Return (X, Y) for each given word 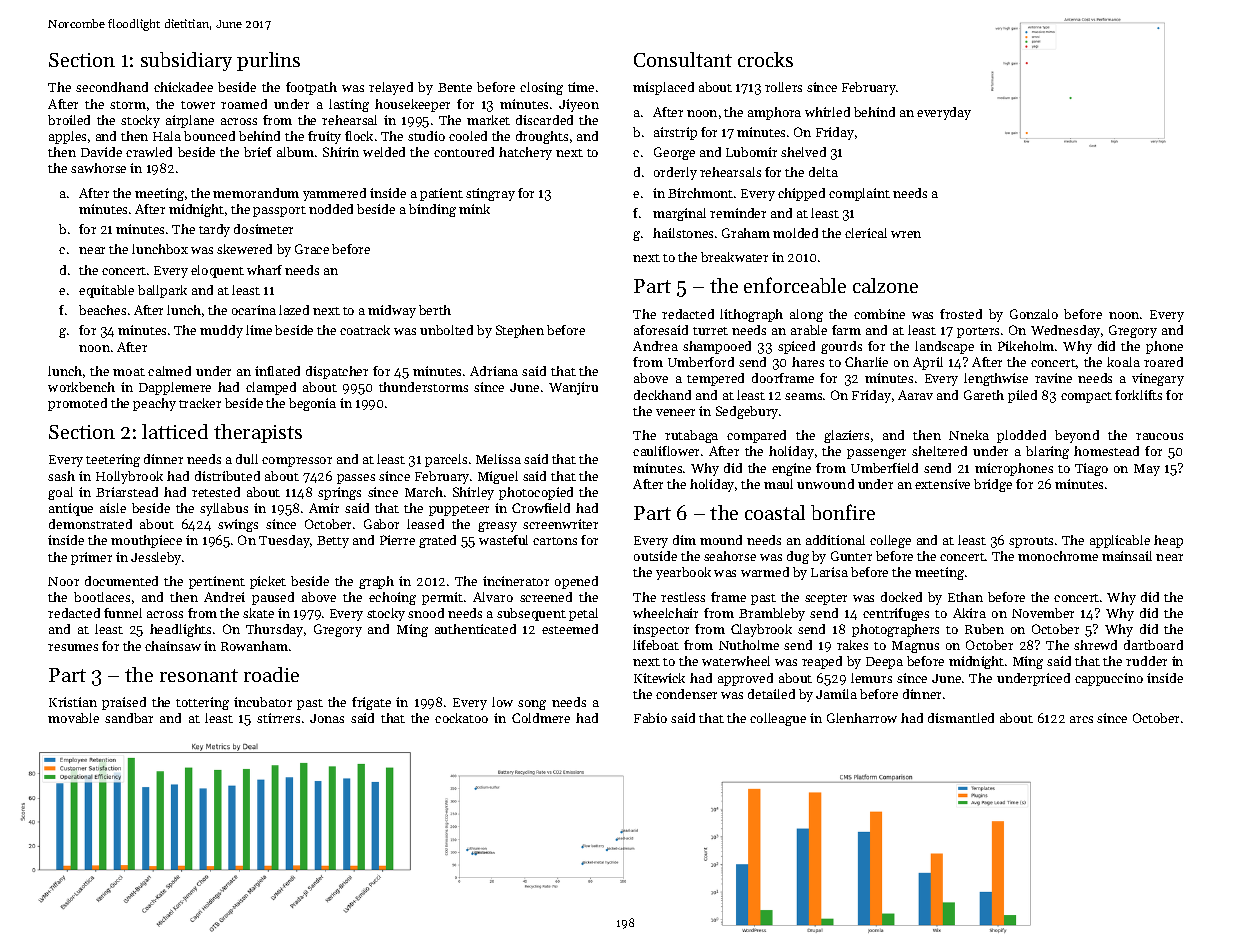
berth (435, 310)
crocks (765, 59)
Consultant (683, 59)
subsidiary (186, 61)
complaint (859, 194)
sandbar (129, 718)
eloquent (217, 271)
